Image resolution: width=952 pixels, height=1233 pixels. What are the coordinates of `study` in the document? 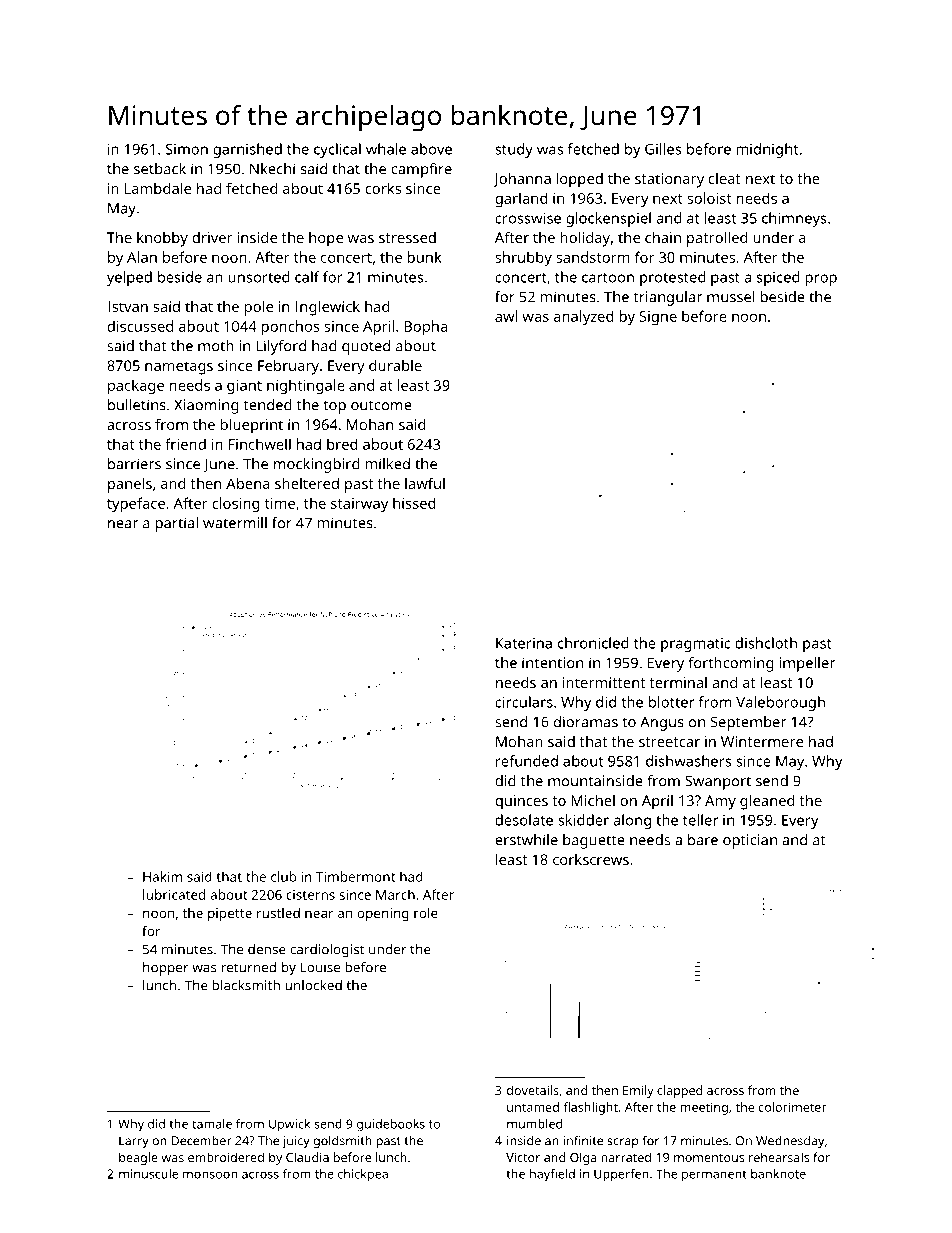 It's located at (514, 150).
